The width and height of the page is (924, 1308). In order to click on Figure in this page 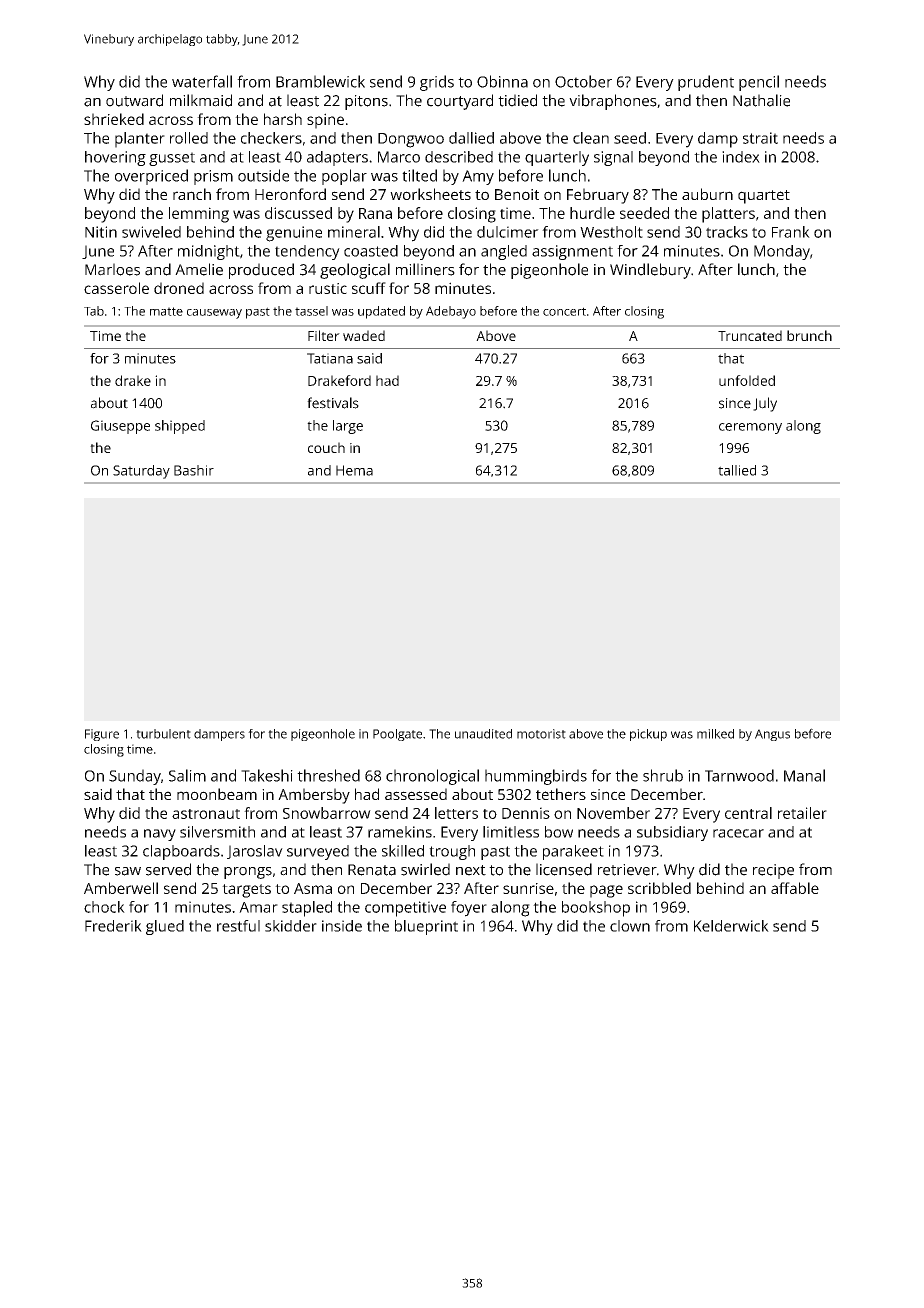, I will do `click(102, 735)`.
